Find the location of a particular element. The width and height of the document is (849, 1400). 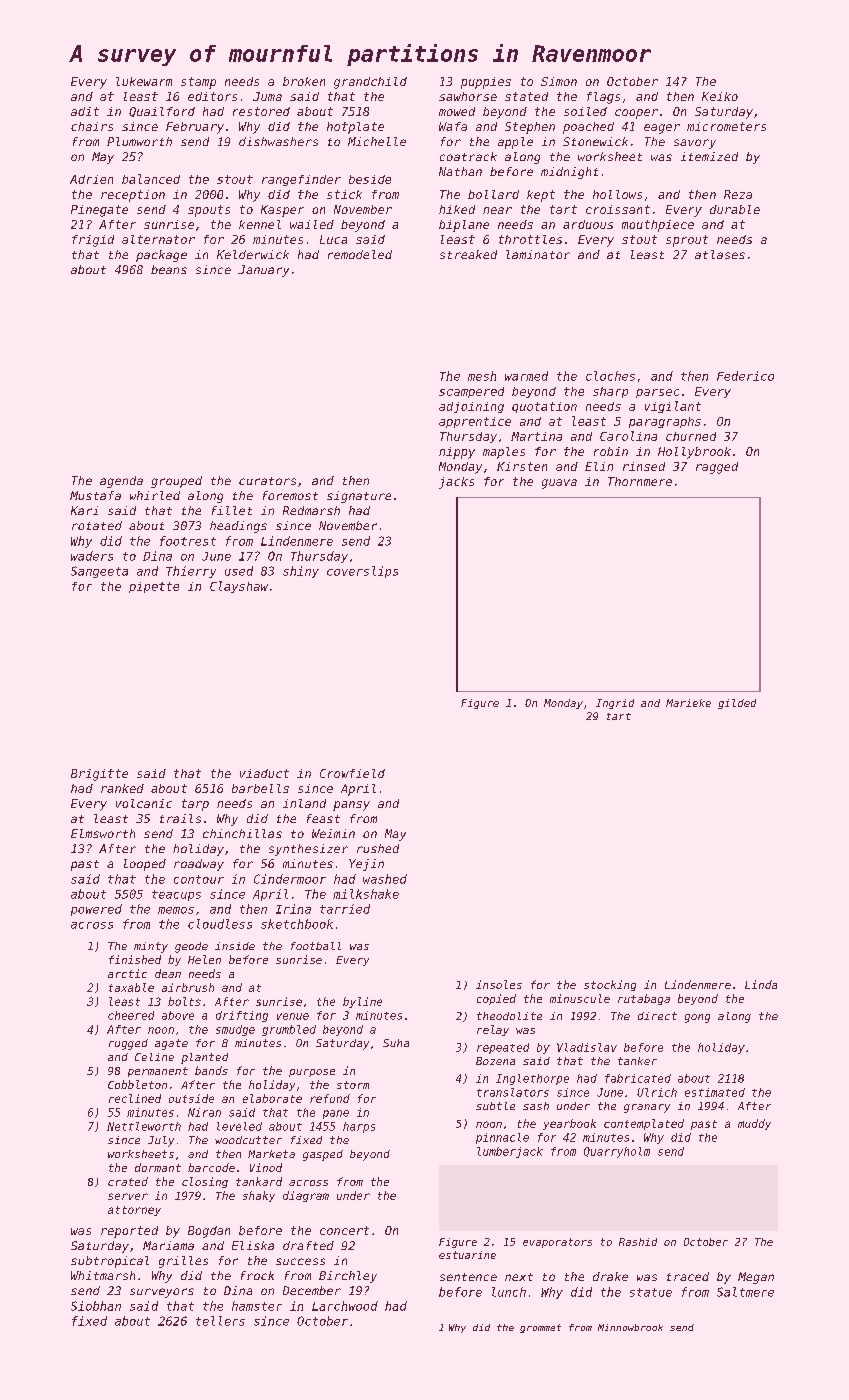

puppies is located at coordinates (486, 83).
